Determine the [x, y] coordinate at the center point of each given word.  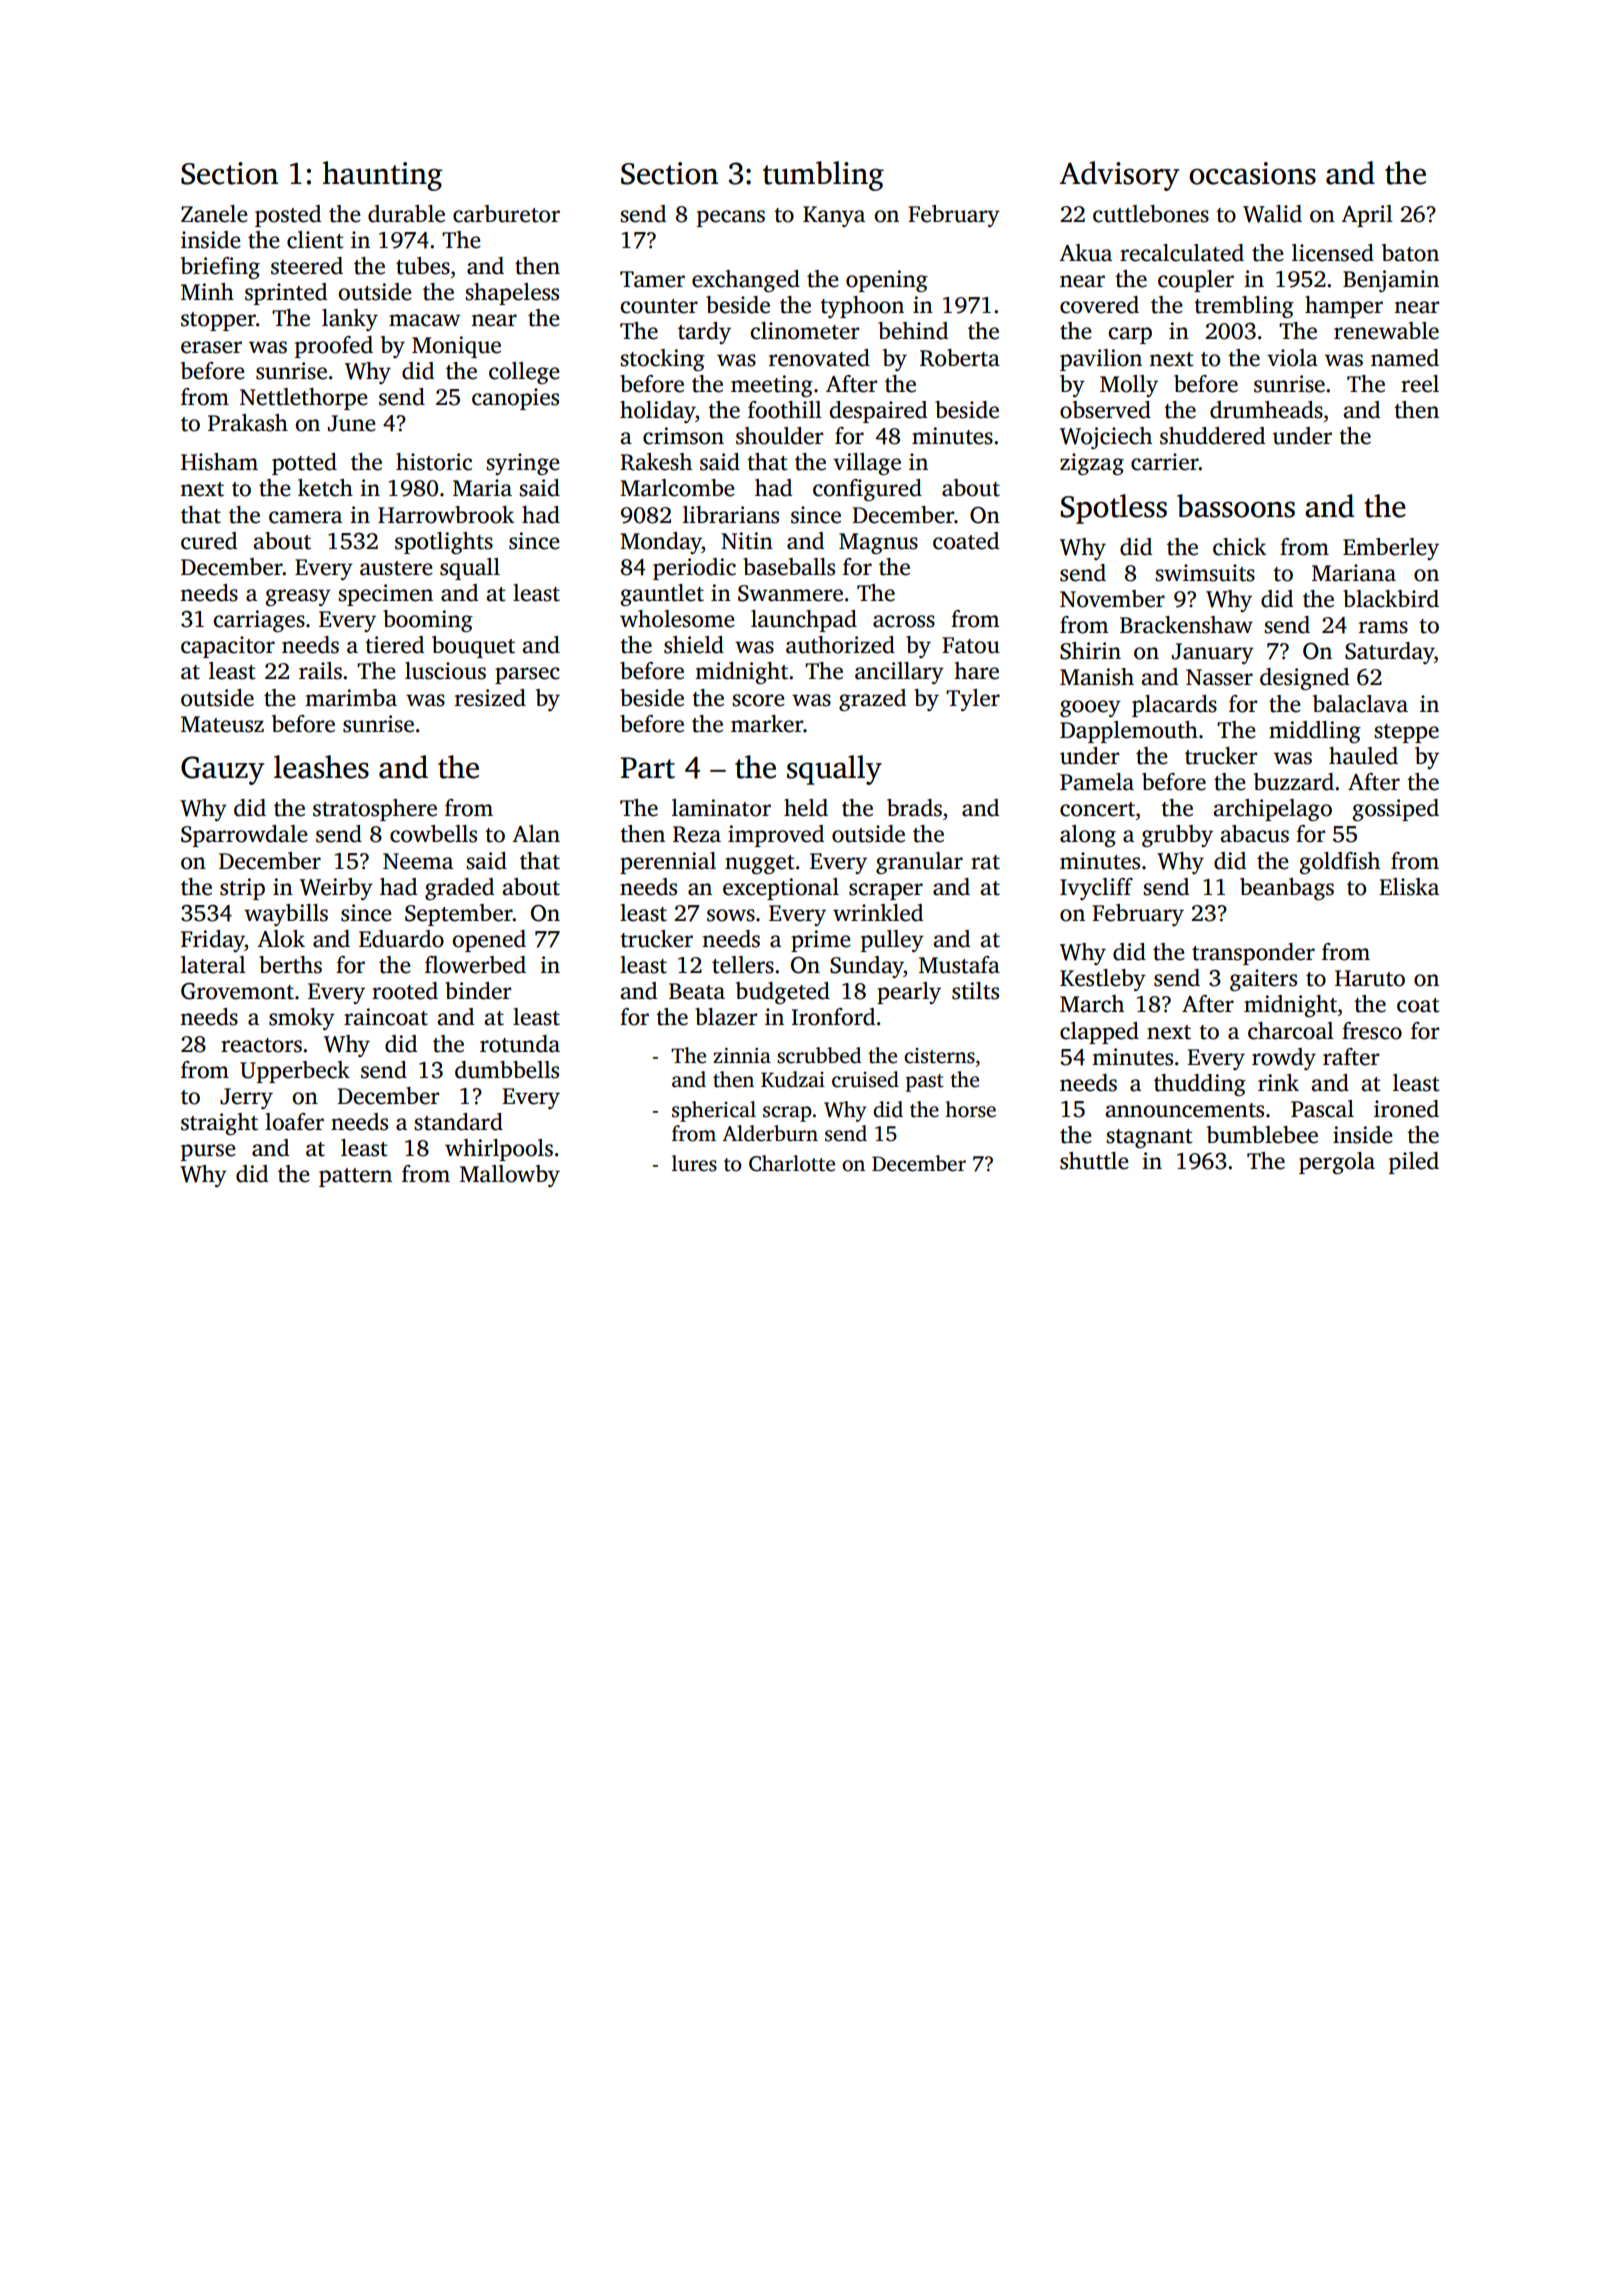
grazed [872, 700]
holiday [658, 412]
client [315, 240]
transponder [1253, 954]
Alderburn [770, 1133]
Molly [1129, 386]
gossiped [1396, 810]
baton [1410, 253]
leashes [321, 767]
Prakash [248, 423]
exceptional [781, 889]
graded [459, 889]
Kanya [834, 216]
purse [208, 1152]
